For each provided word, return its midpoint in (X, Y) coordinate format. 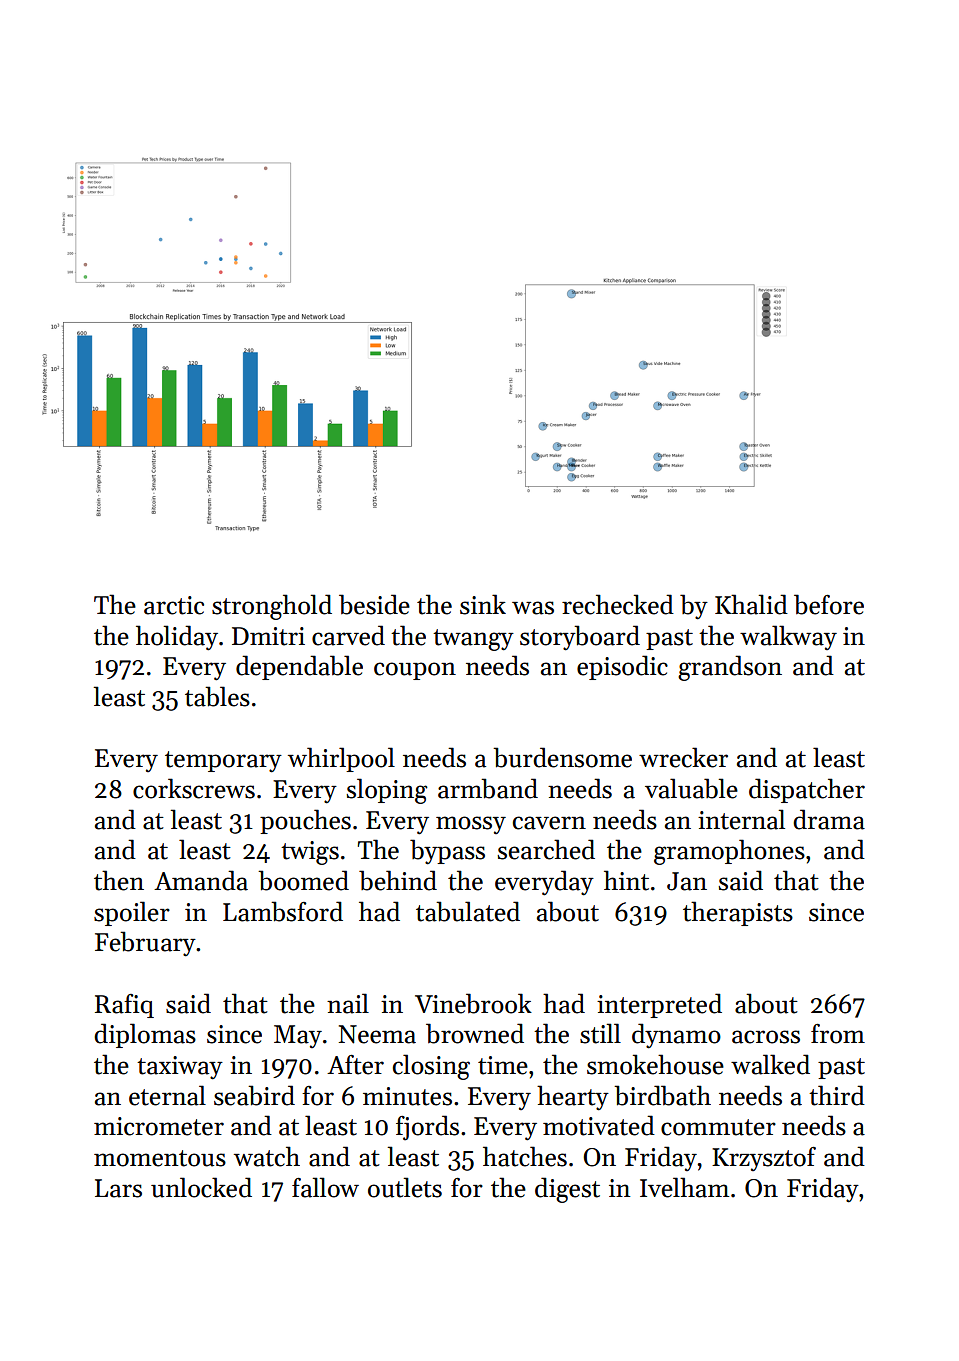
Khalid (751, 604)
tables (217, 696)
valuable (691, 788)
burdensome (562, 757)
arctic (174, 605)
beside (374, 604)
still (600, 1033)
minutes (407, 1096)
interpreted (659, 1005)
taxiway (180, 1068)
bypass (447, 852)
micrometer (159, 1126)
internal (741, 819)
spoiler (132, 913)
